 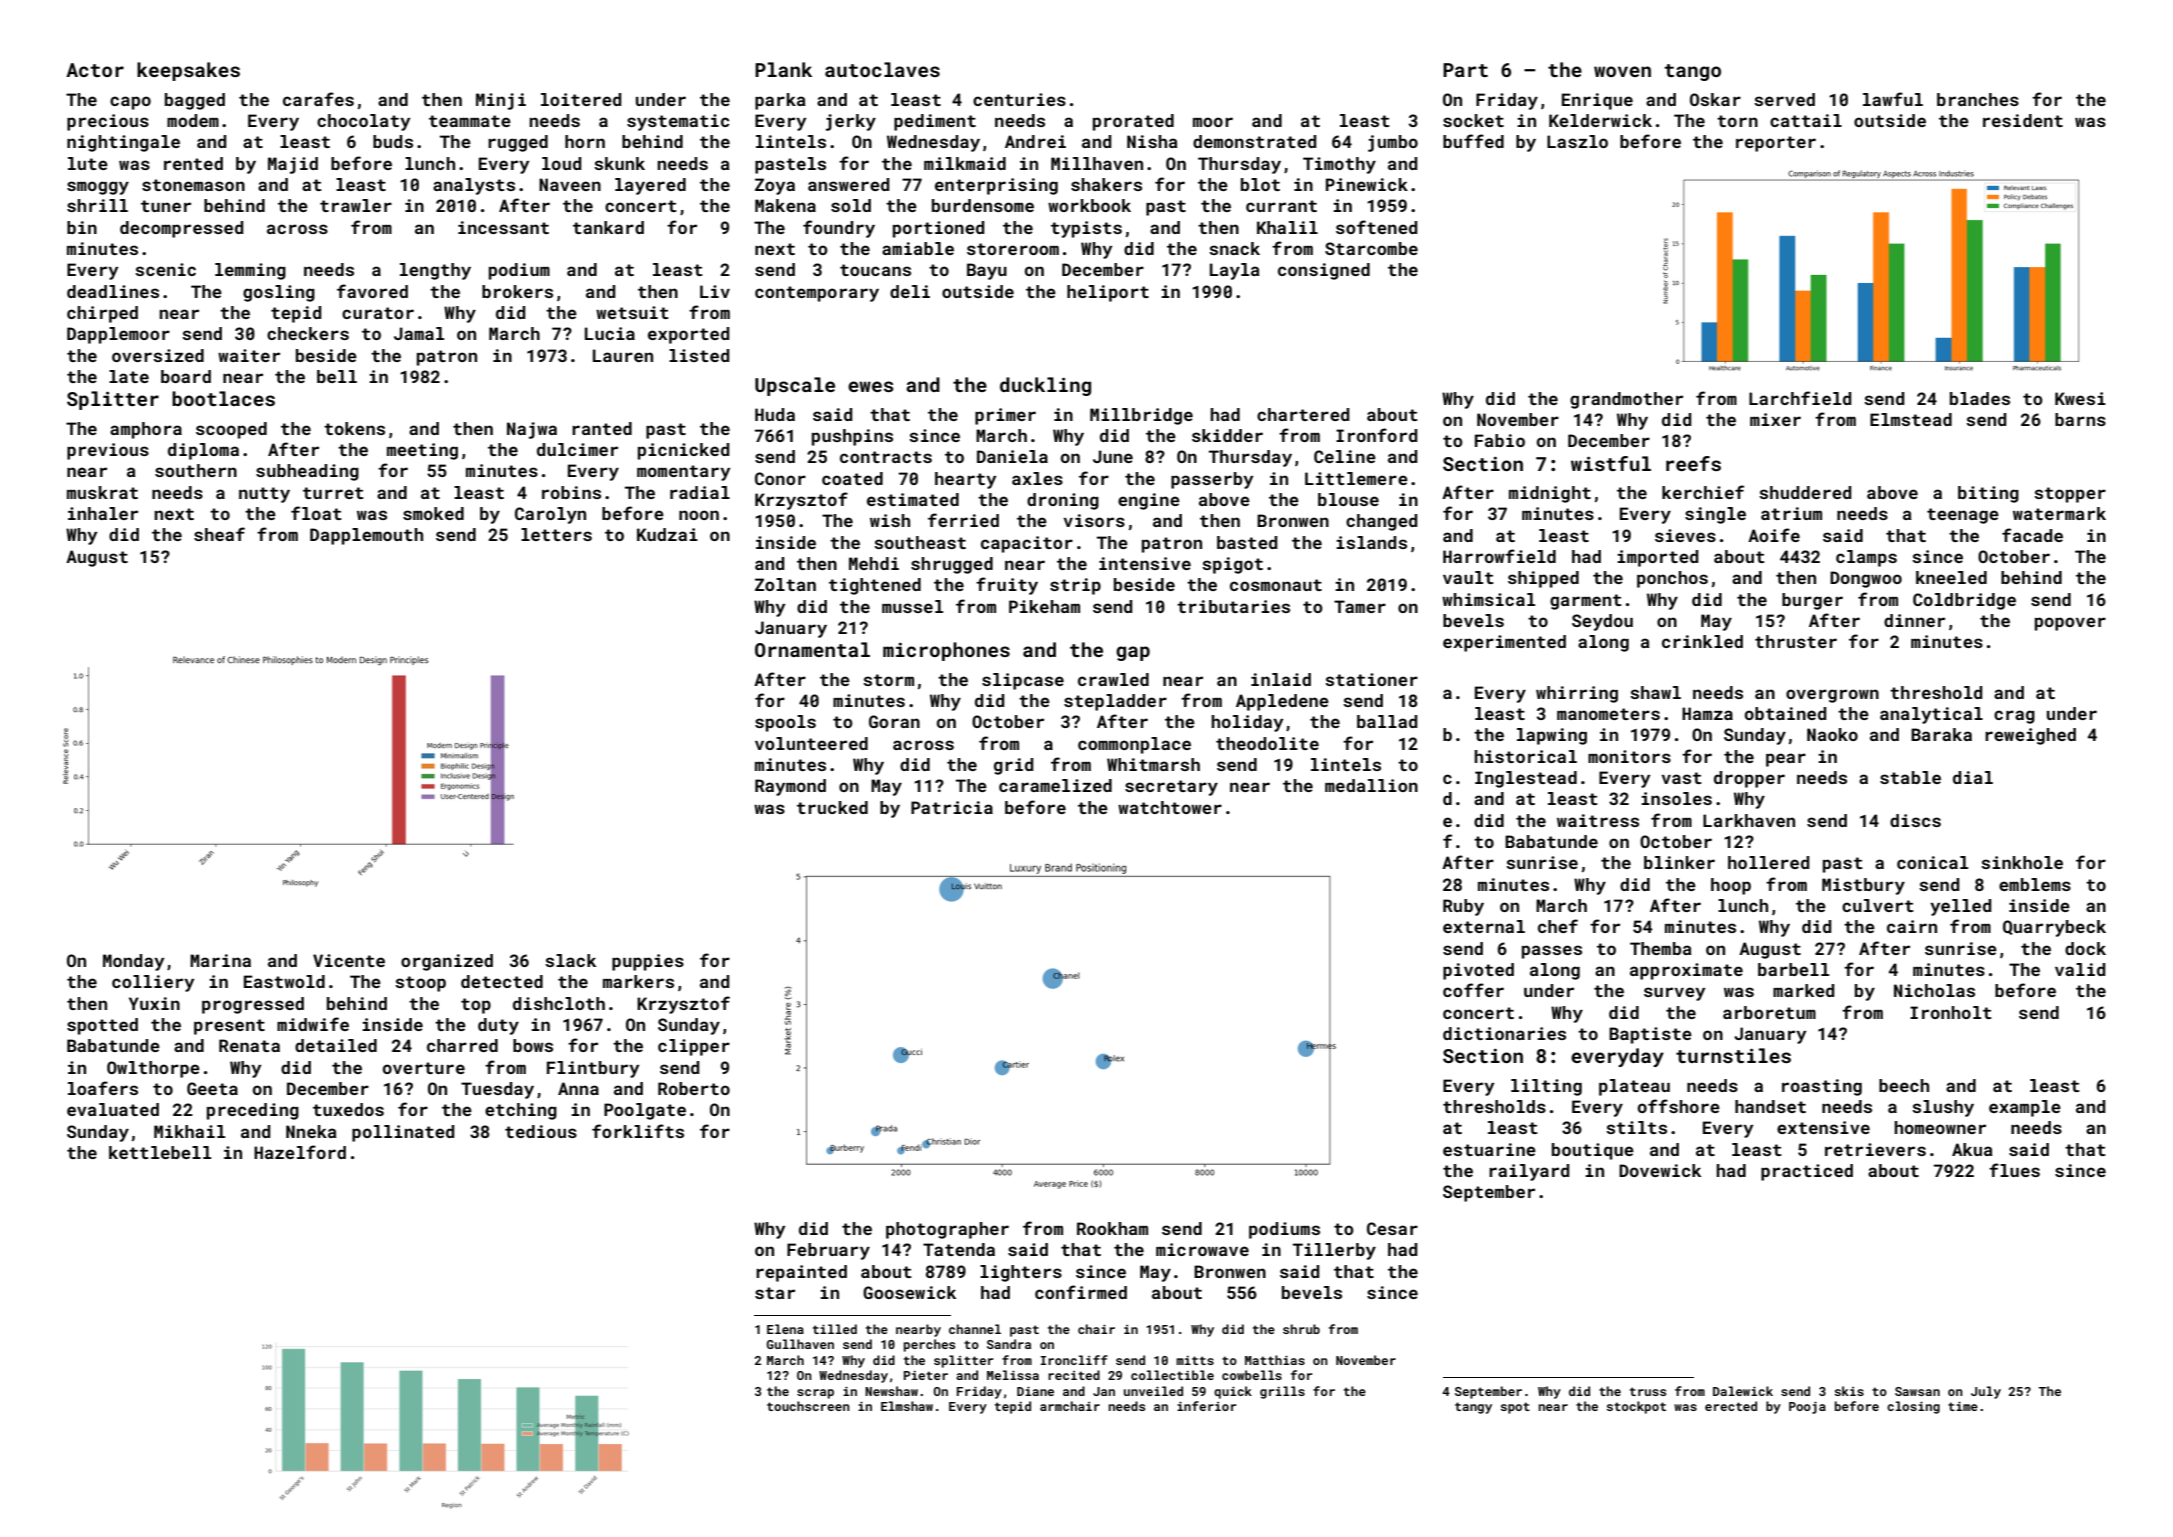 What do you see at coordinates (1791, 513) in the screenshot?
I see `atrium` at bounding box center [1791, 513].
